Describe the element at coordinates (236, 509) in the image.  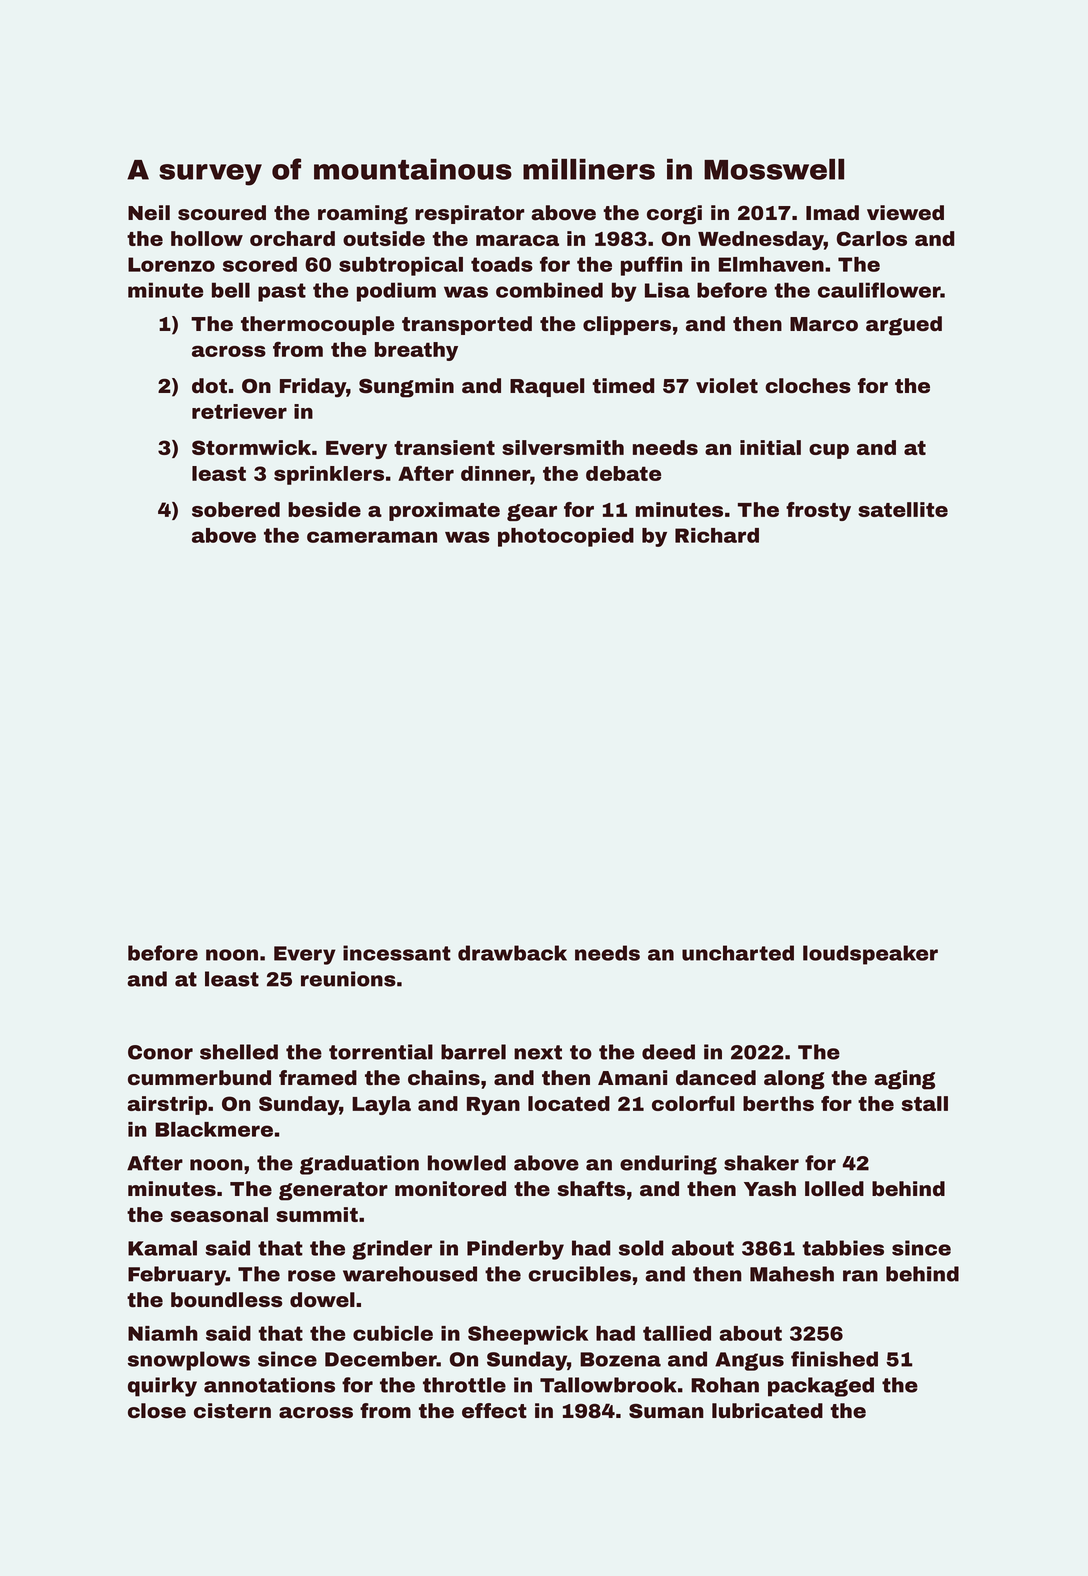
I see `sobered` at that location.
